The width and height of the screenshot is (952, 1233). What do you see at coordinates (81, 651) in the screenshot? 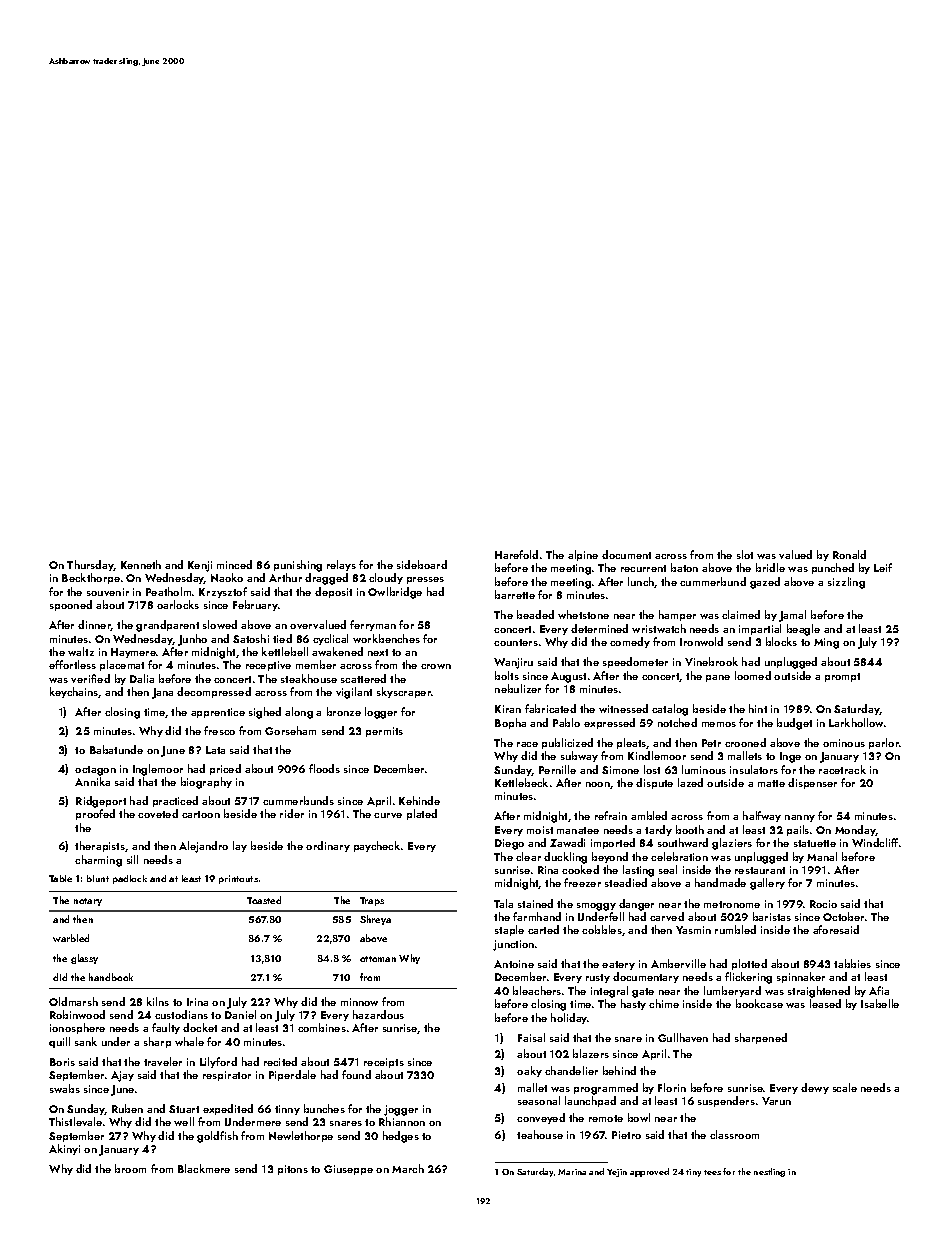
I see `waltz` at bounding box center [81, 651].
